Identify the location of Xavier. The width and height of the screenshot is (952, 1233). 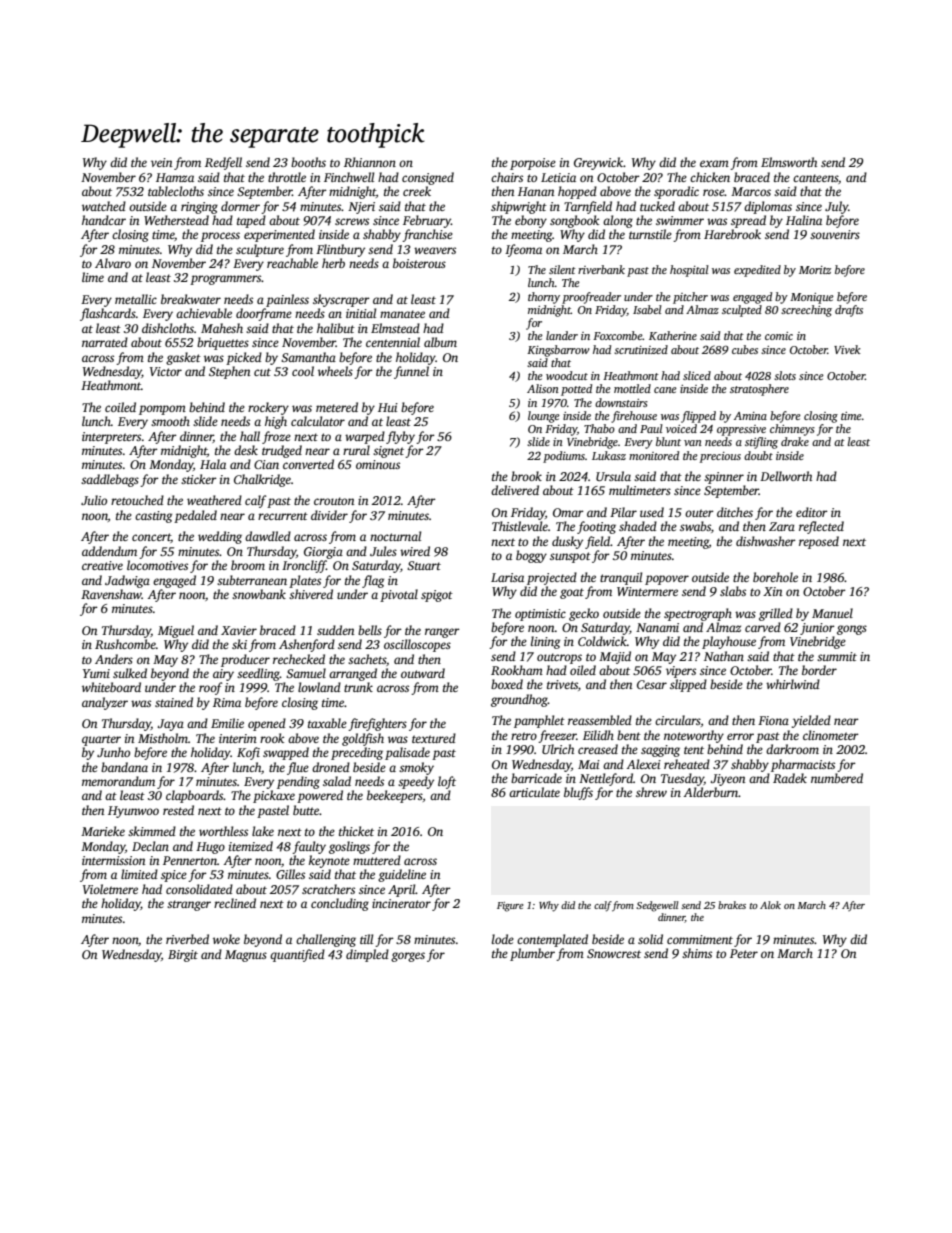
(239, 630).
